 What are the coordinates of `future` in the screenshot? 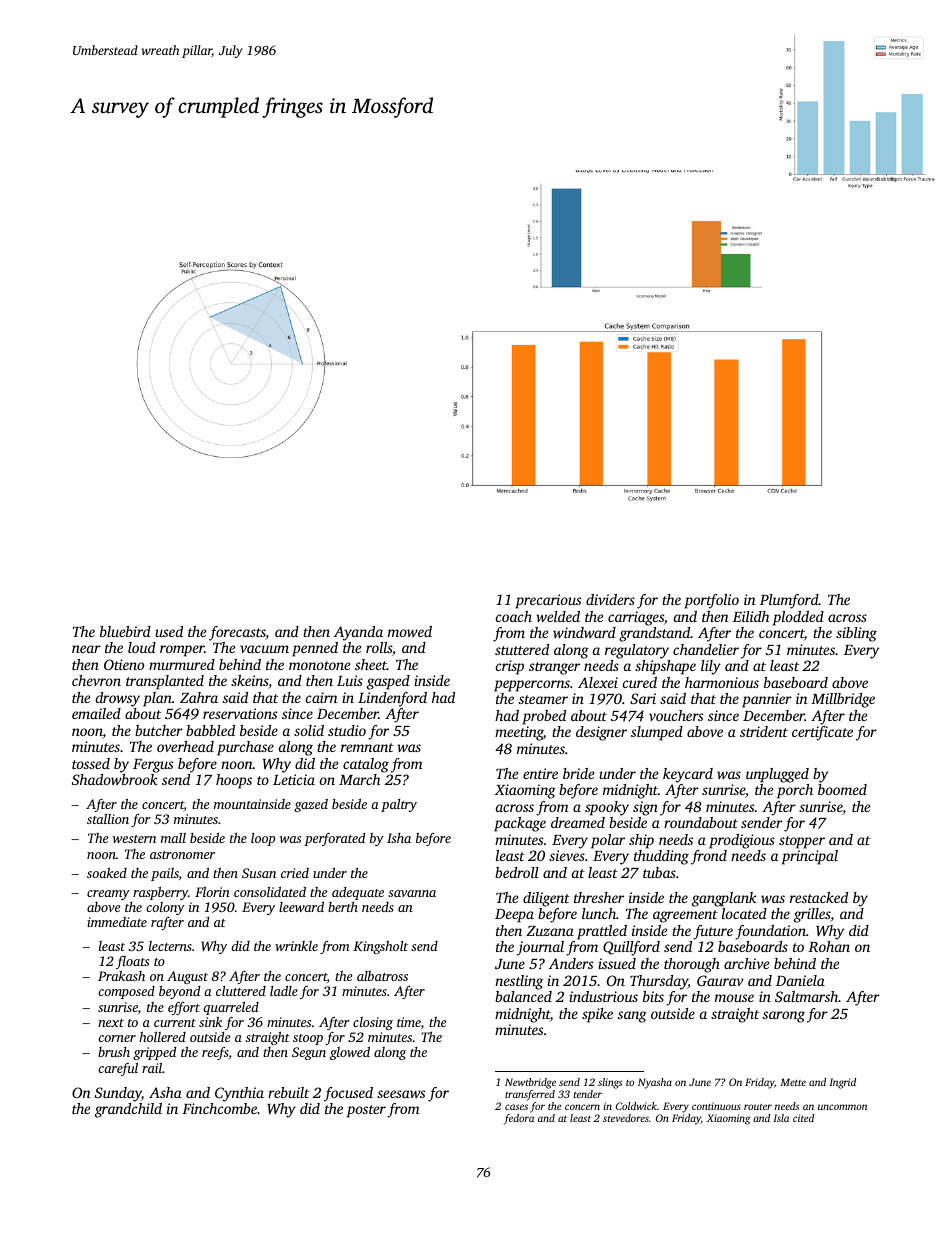 It's located at (713, 932).
